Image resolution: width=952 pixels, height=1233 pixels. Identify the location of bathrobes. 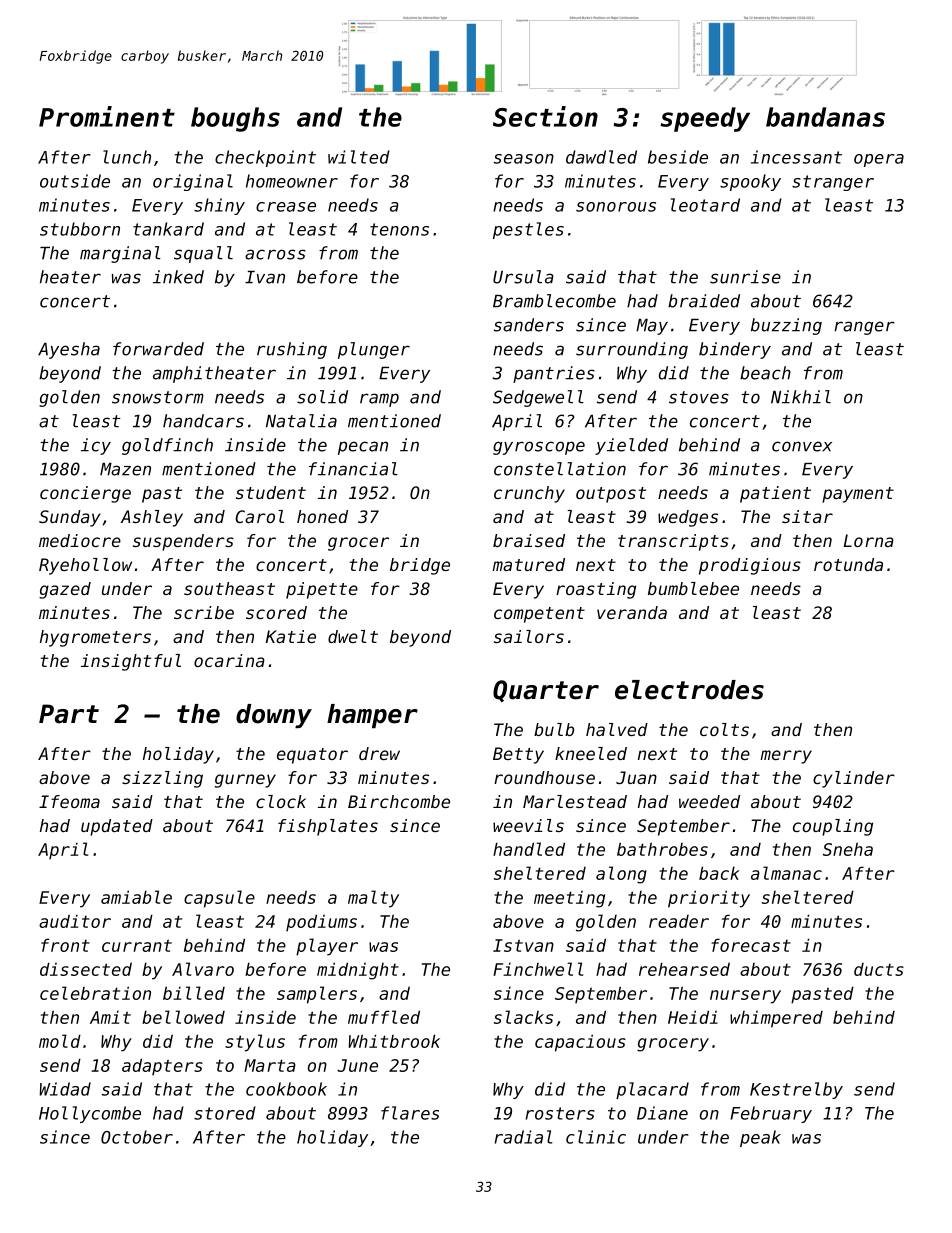
(662, 849).
